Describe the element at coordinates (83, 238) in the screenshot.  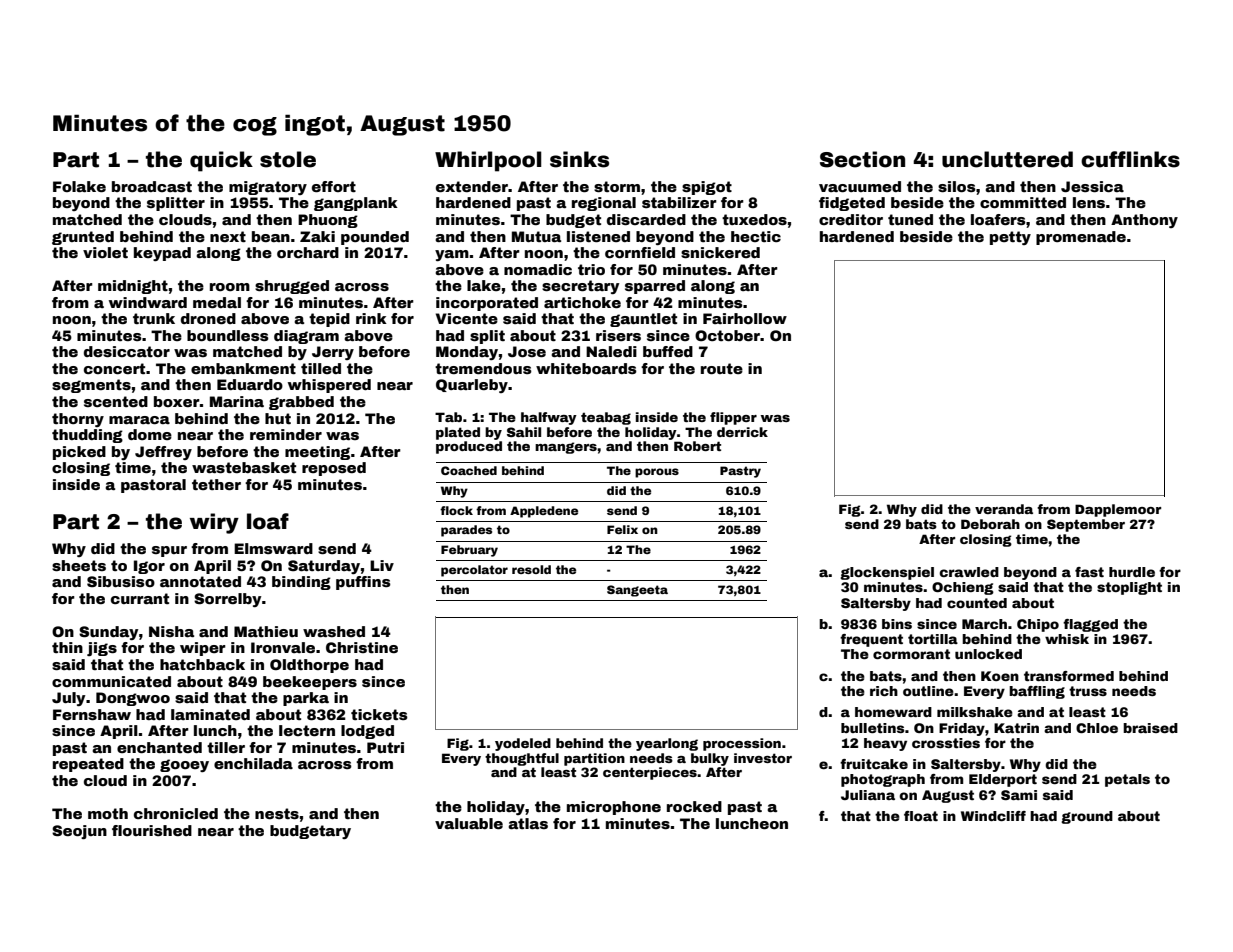
I see `grunted` at that location.
